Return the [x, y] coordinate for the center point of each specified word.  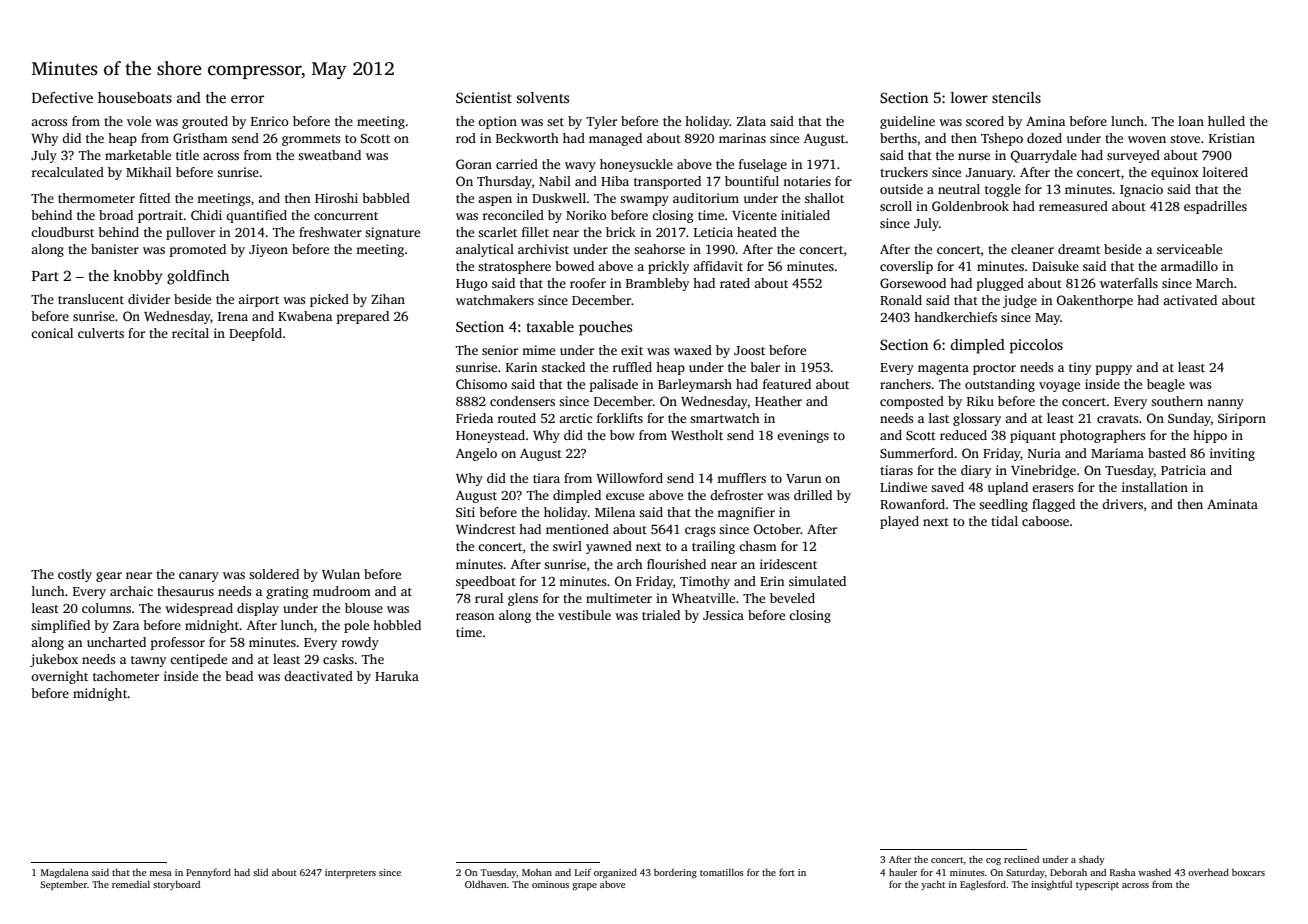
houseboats [135, 97]
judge [1020, 301]
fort [787, 872]
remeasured [1073, 206]
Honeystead [490, 436]
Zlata [751, 121]
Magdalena [65, 873]
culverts [101, 333]
